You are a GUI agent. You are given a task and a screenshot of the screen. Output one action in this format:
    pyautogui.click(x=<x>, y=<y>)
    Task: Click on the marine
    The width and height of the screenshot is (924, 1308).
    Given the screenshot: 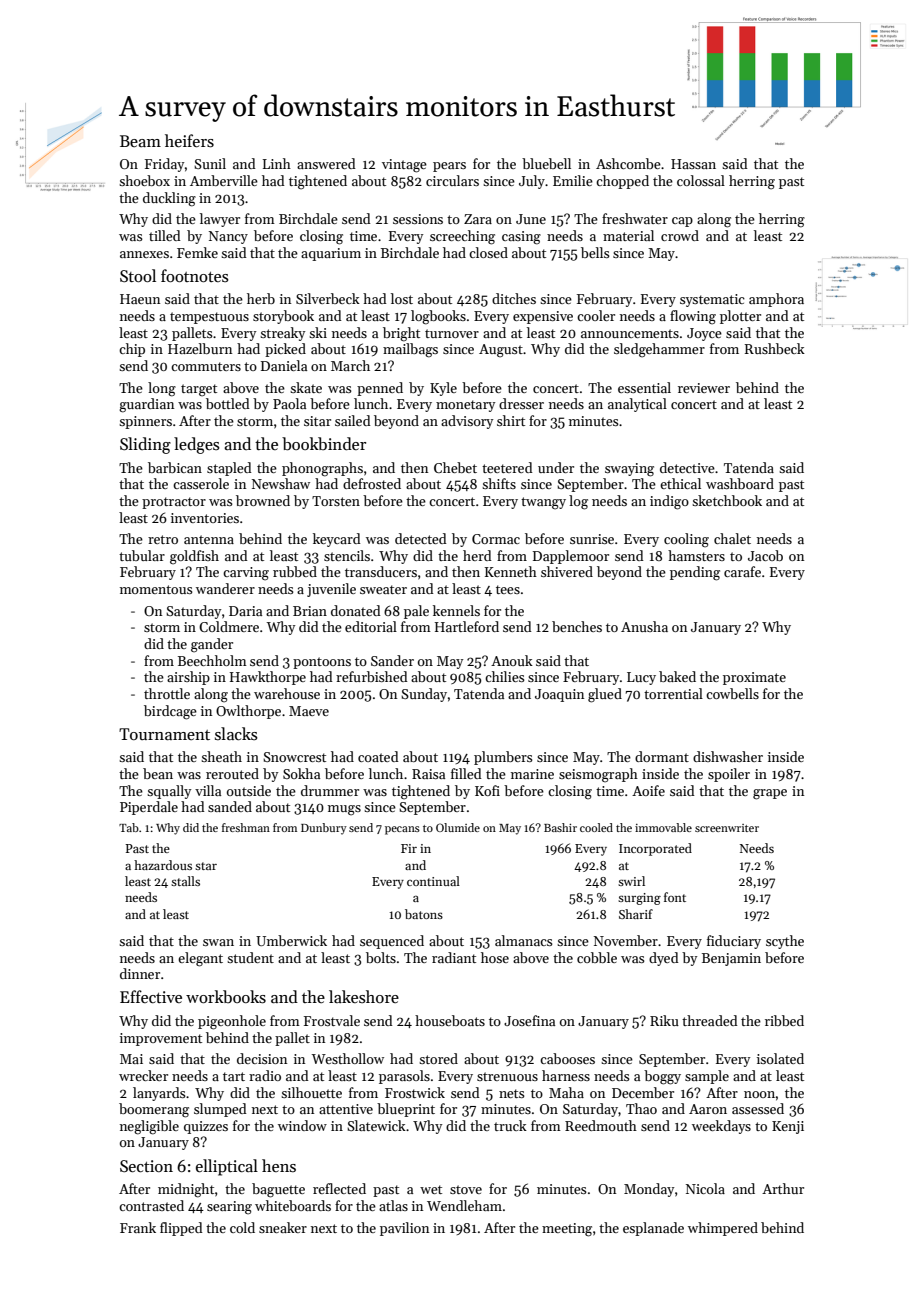 What is the action you would take?
    pyautogui.click(x=532, y=774)
